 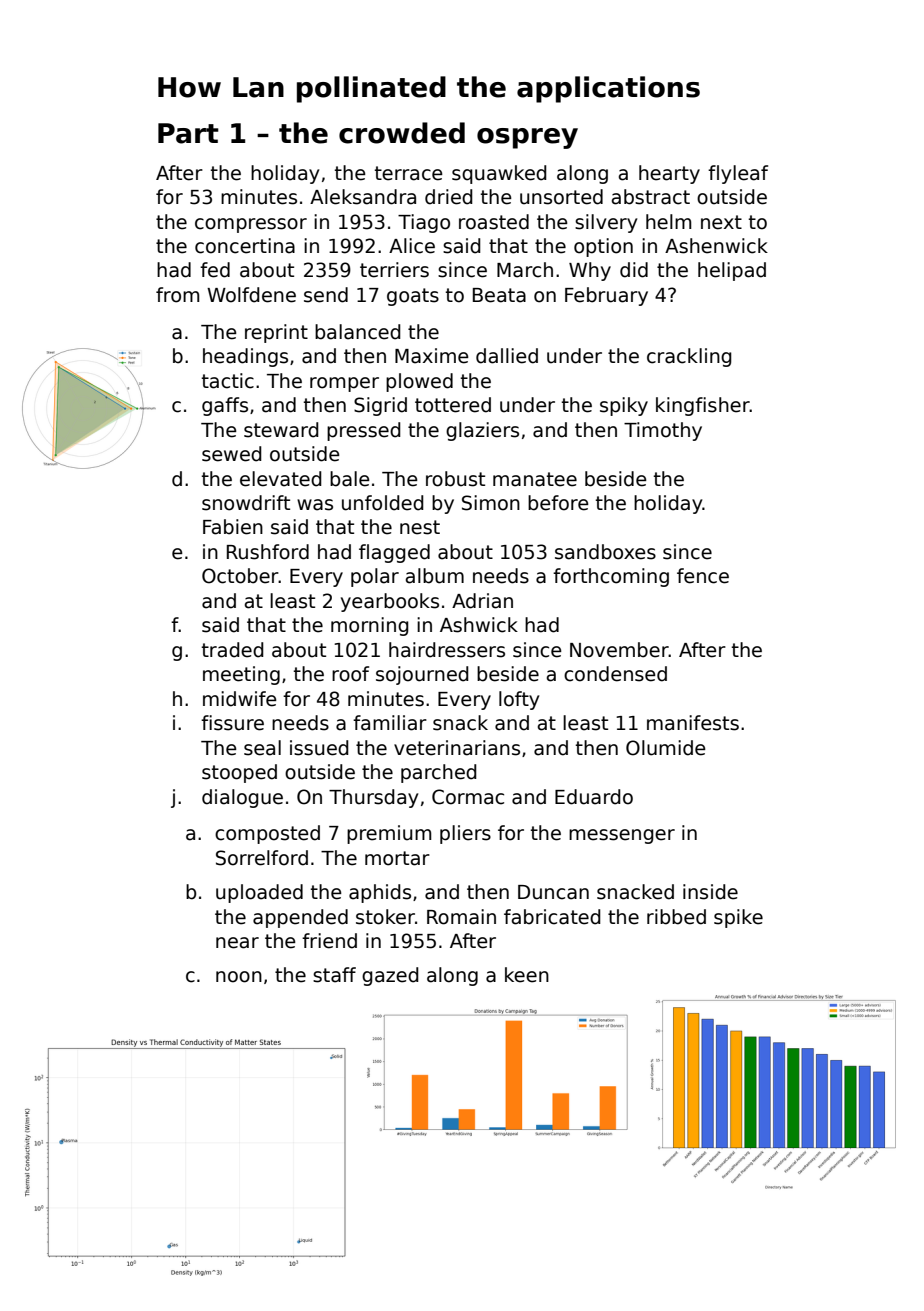 What do you see at coordinates (703, 406) in the screenshot?
I see `kingfisher` at bounding box center [703, 406].
